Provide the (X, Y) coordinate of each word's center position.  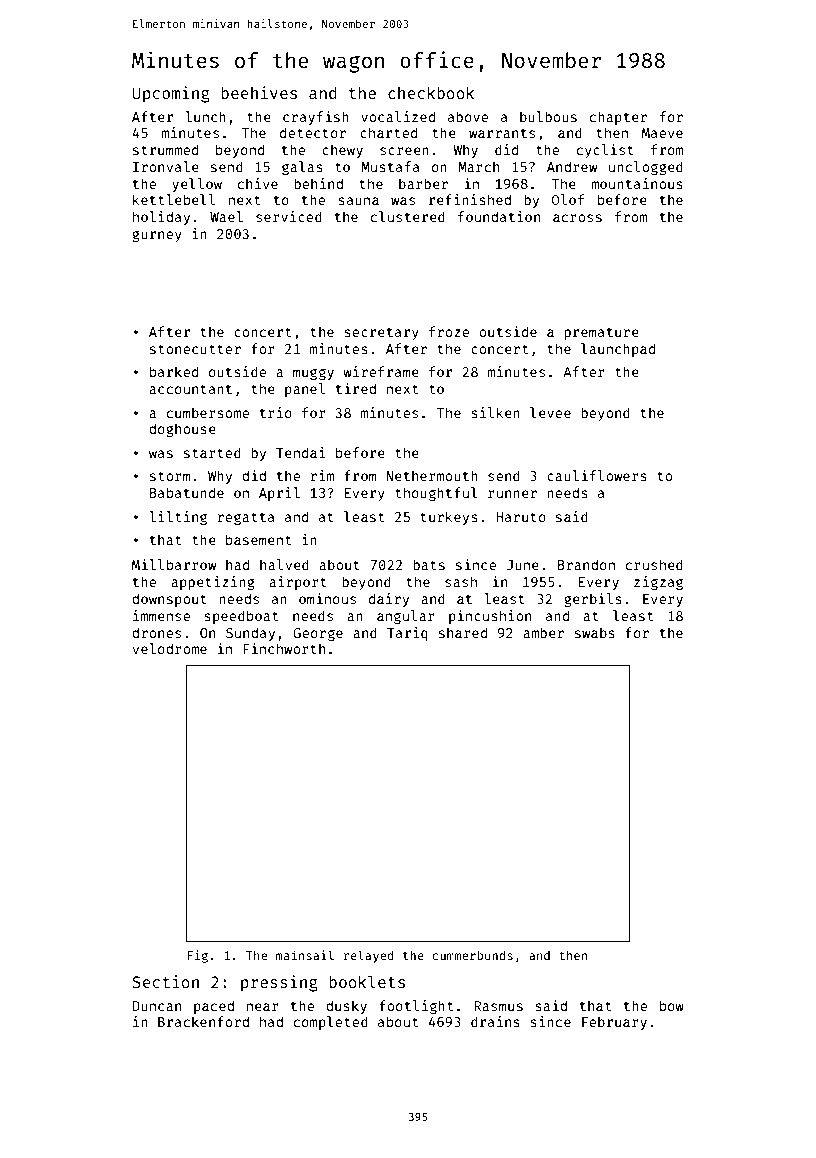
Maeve (662, 133)
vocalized (398, 116)
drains (495, 1021)
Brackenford (203, 1021)
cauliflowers (597, 475)
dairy (389, 600)
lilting (178, 518)
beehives (259, 92)
